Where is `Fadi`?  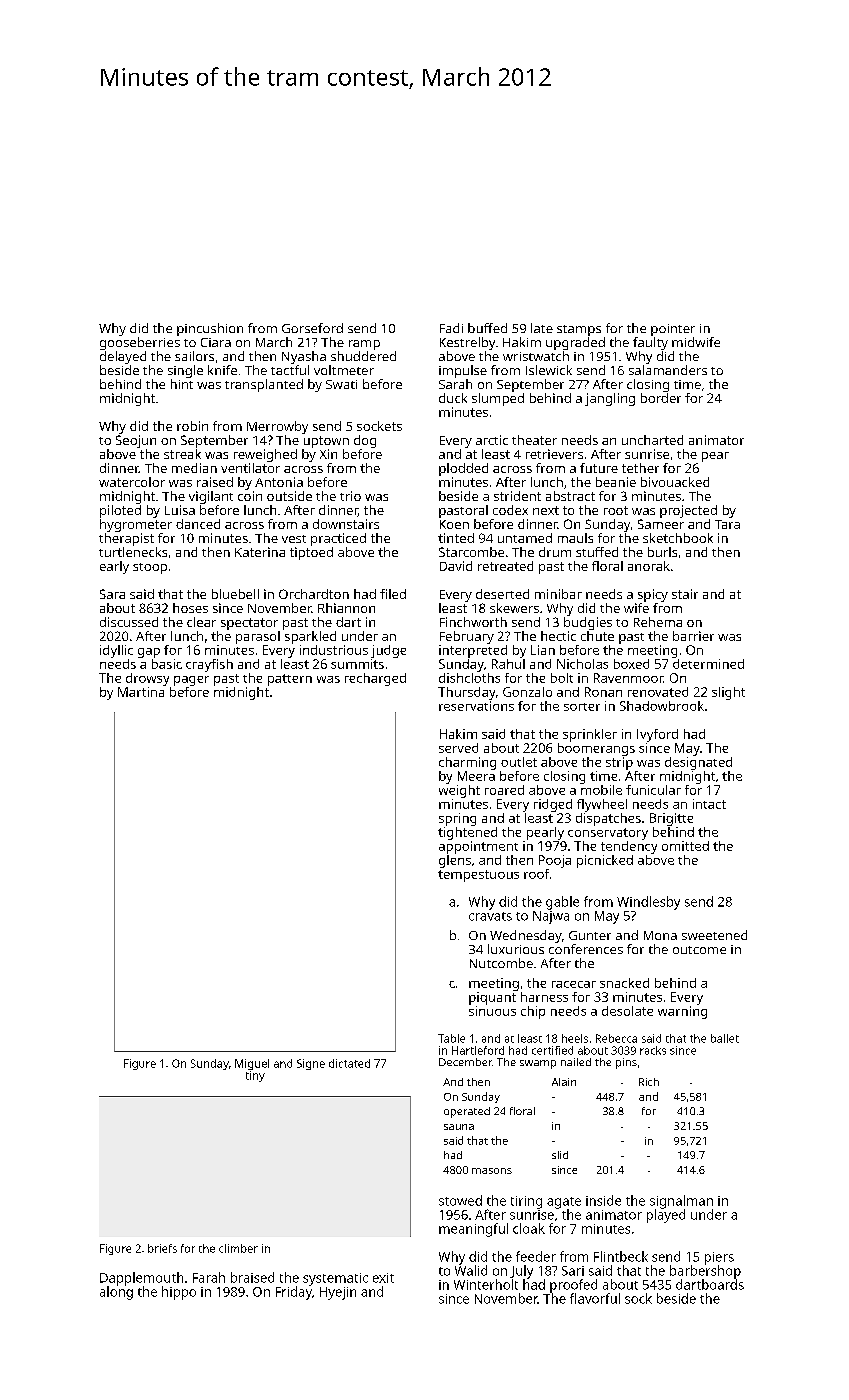 Fadi is located at coordinates (451, 328).
